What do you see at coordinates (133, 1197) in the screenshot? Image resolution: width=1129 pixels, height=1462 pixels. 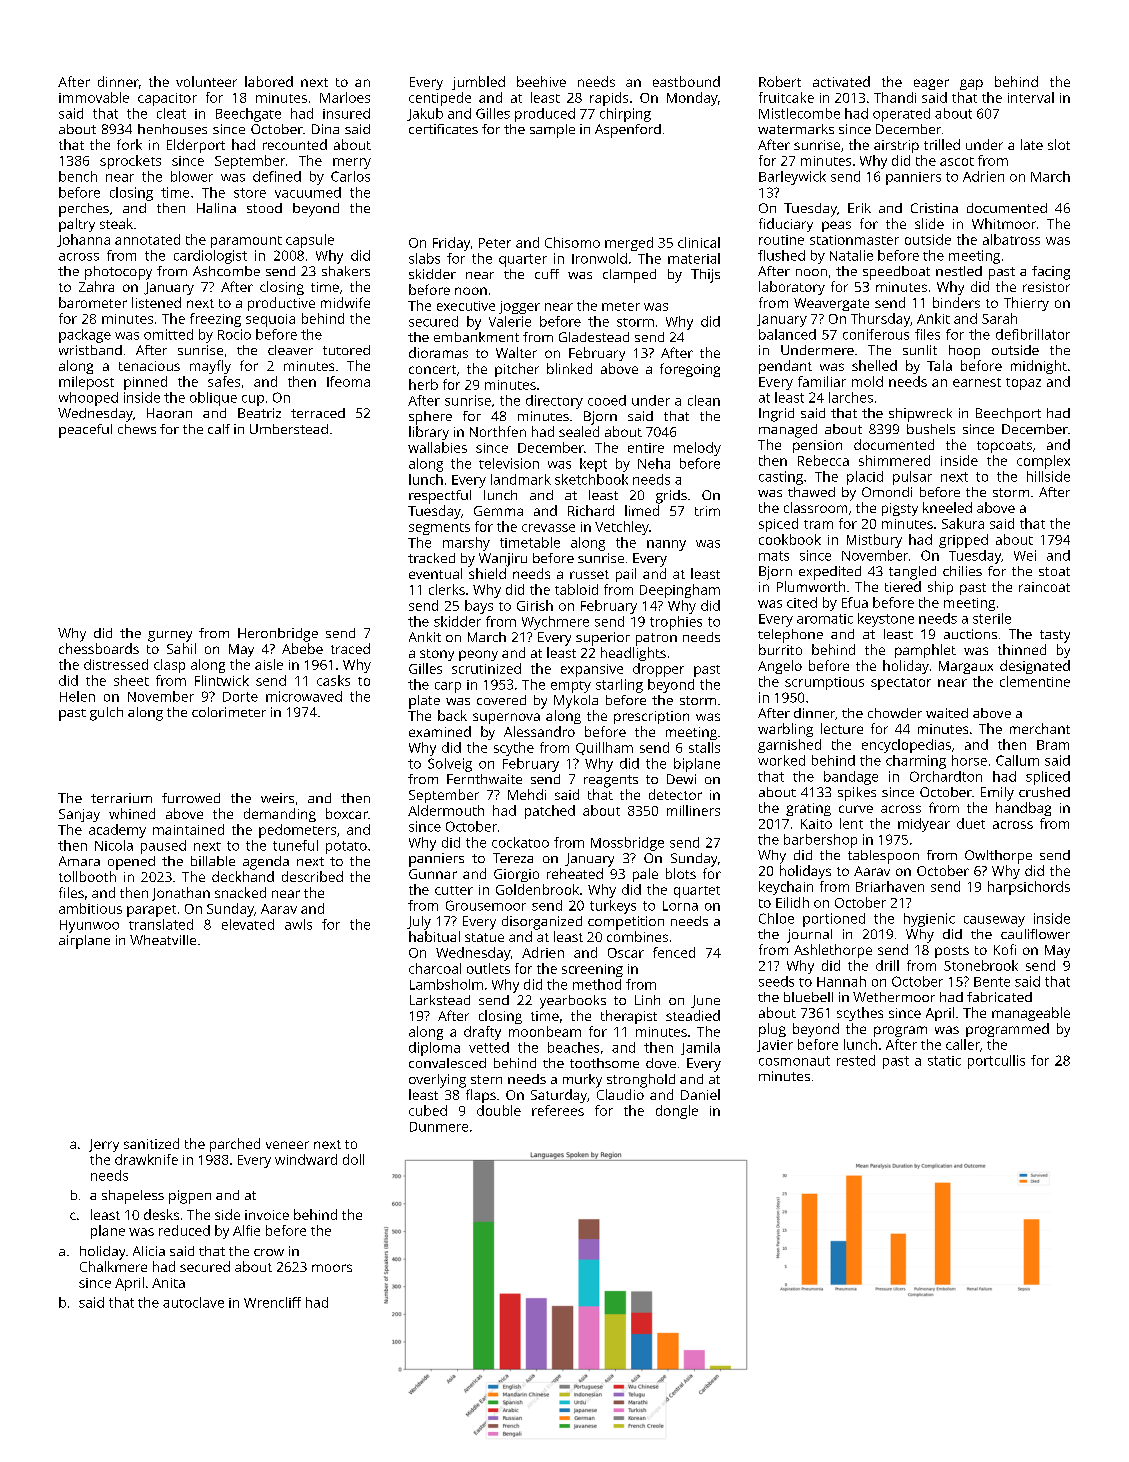 I see `shapeless` at bounding box center [133, 1197].
